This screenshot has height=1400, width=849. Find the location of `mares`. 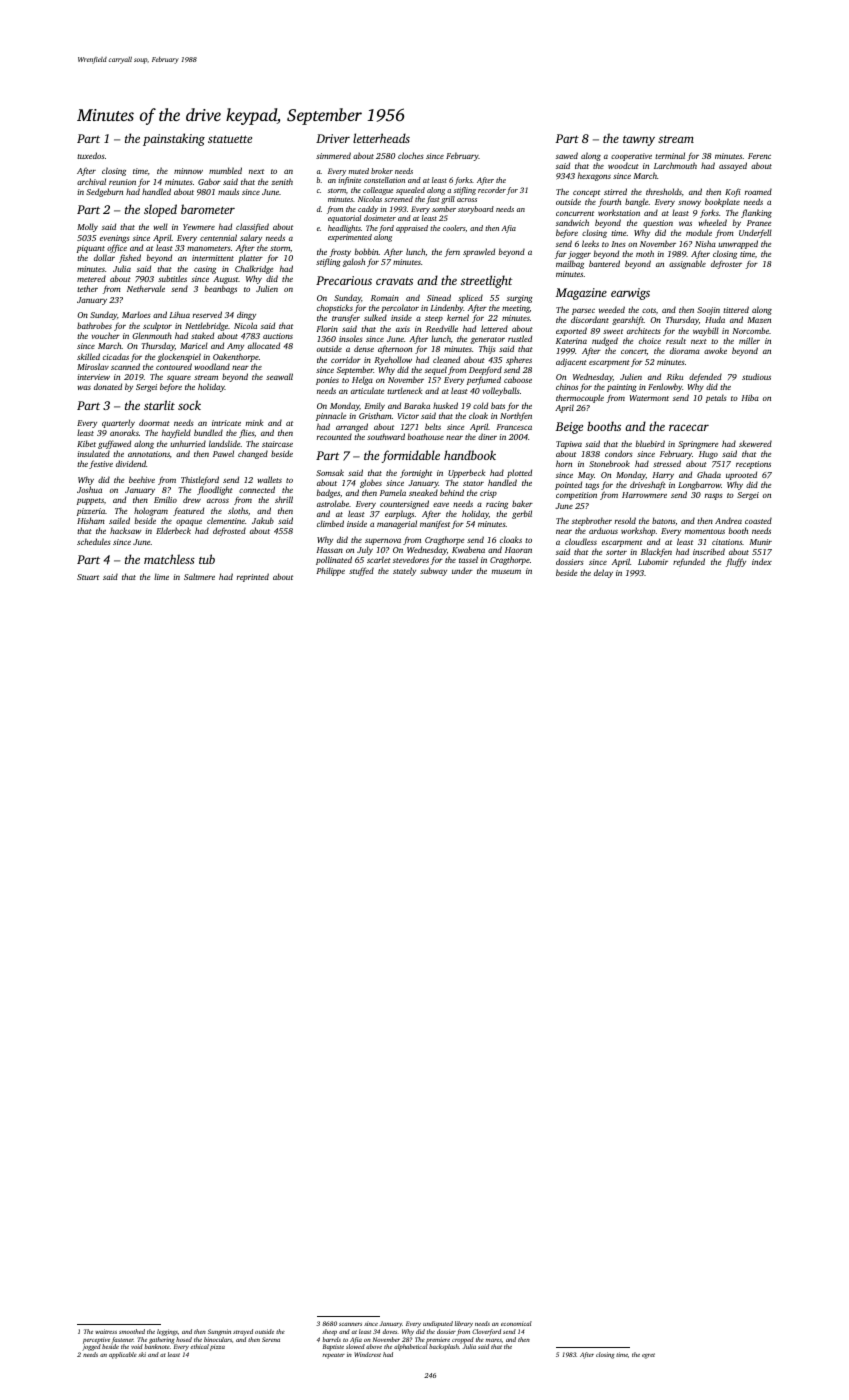

mares is located at coordinates (493, 1340).
